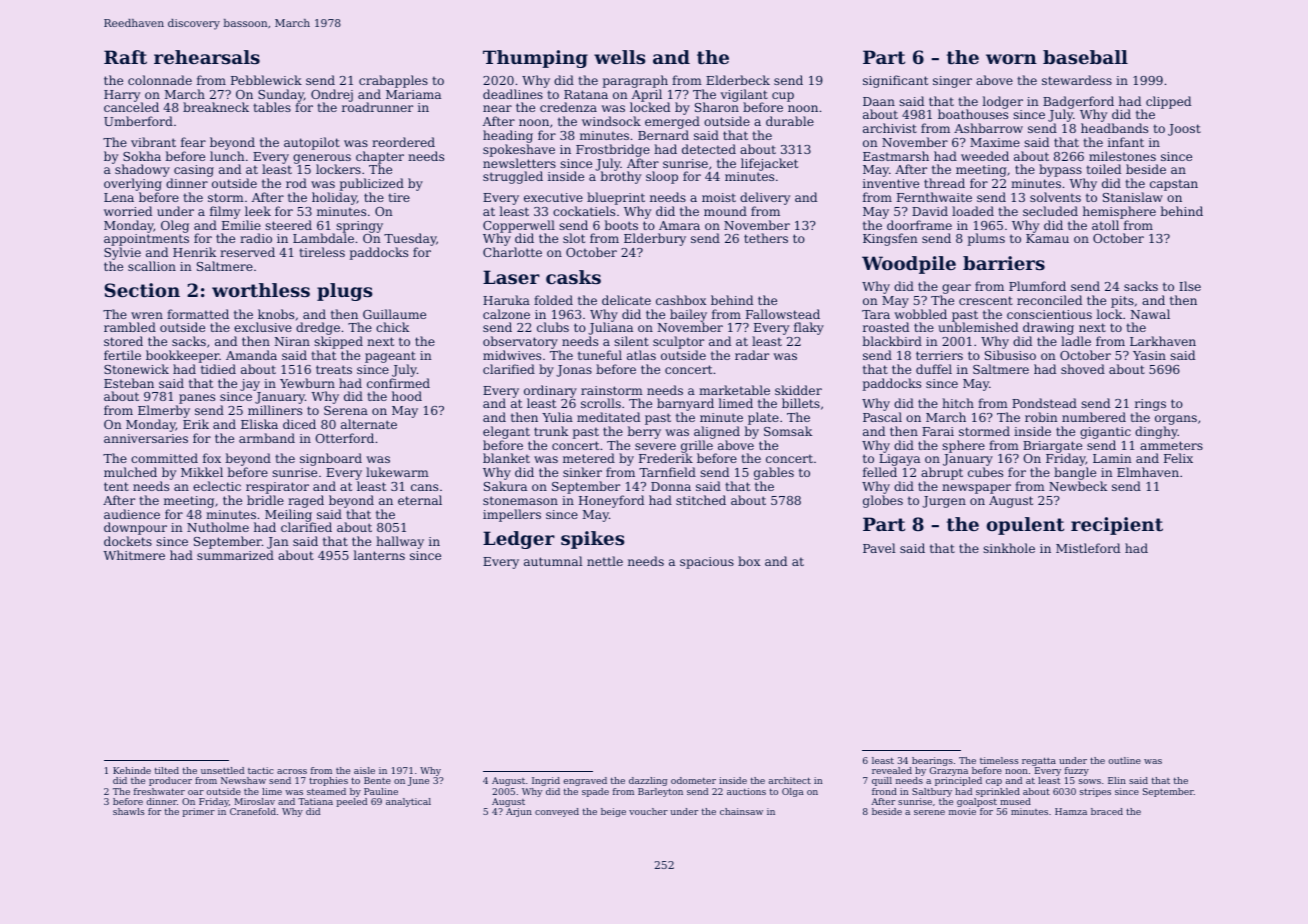  Describe the element at coordinates (952, 82) in the screenshot. I see `singer` at that location.
